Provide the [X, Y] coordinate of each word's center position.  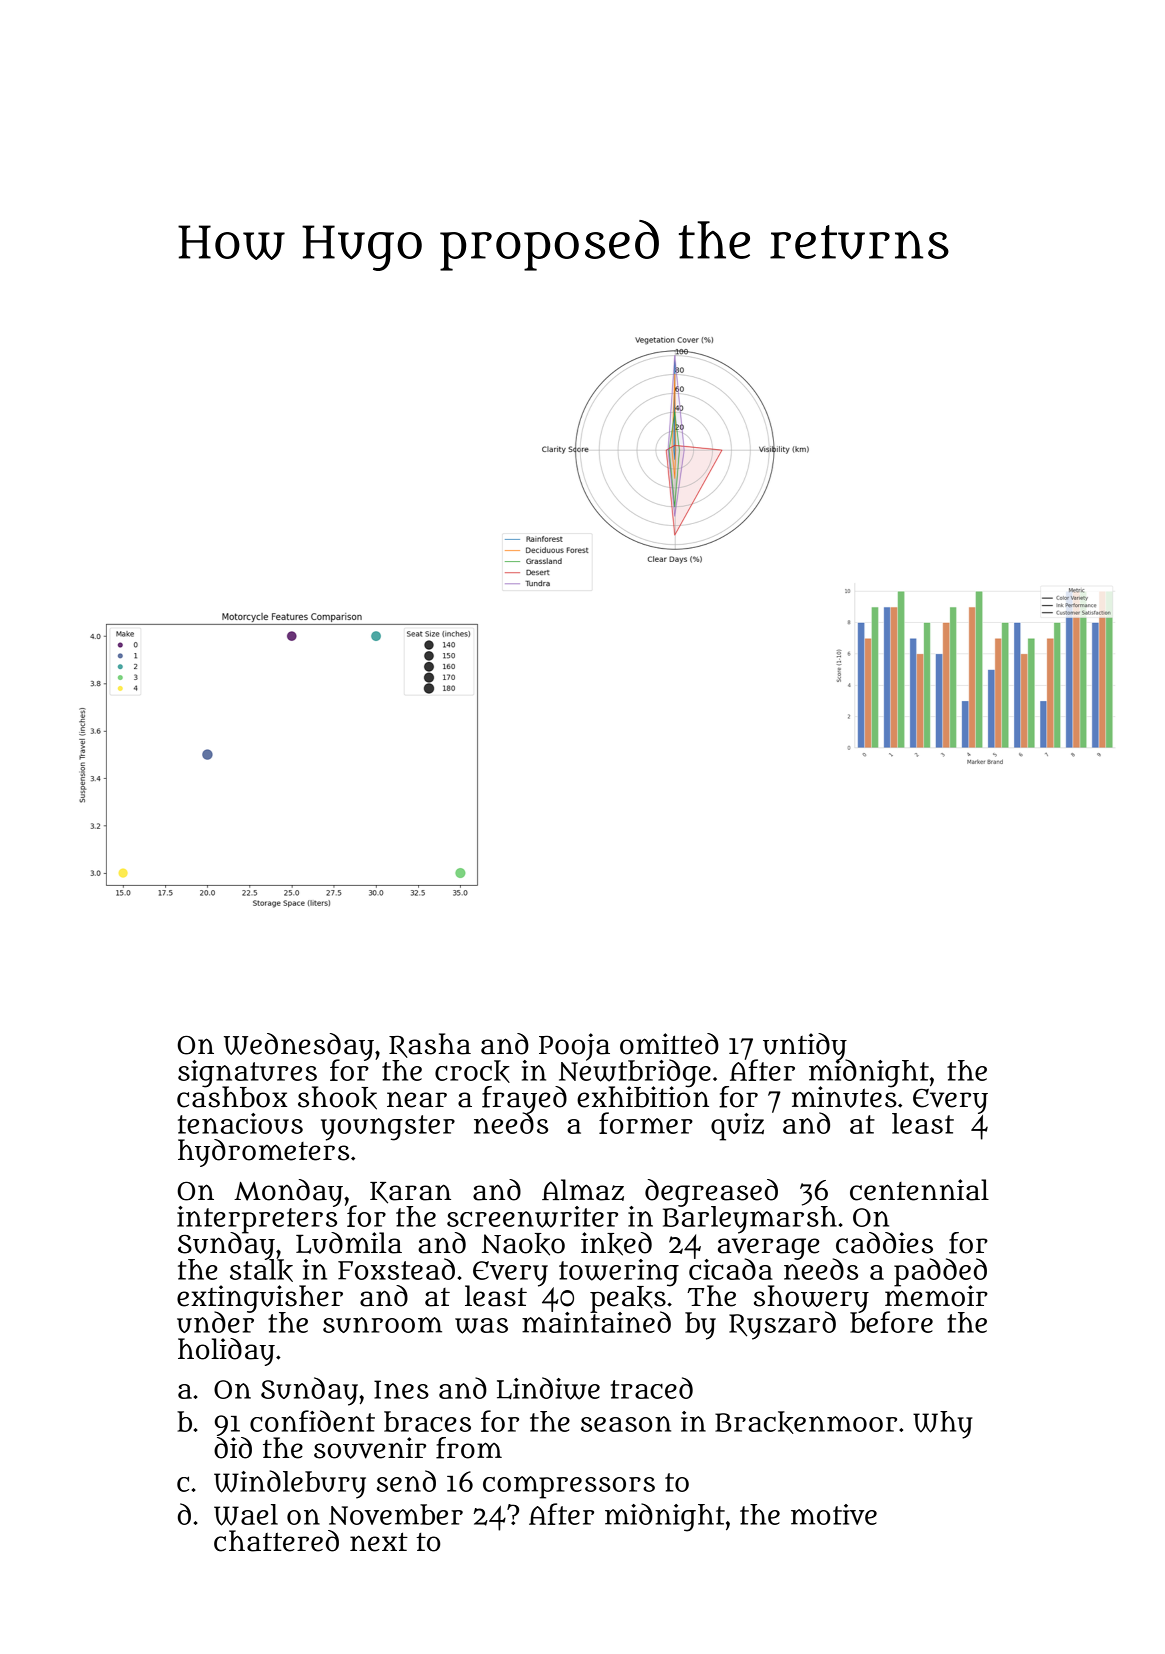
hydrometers [263, 1153]
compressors [569, 1487]
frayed [524, 1099]
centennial [919, 1190]
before [891, 1322]
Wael [246, 1515]
